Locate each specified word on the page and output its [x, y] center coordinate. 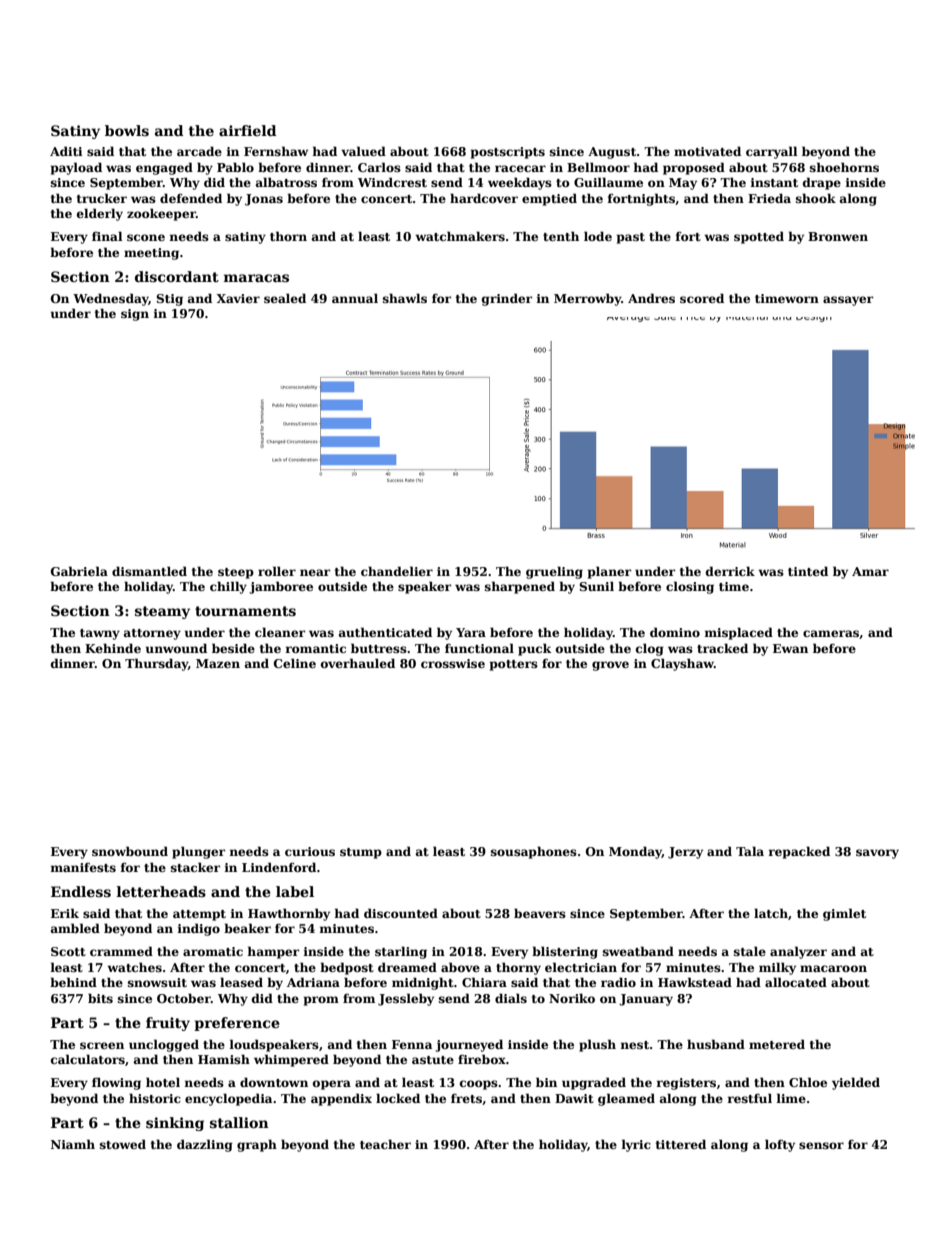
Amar [870, 571]
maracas [256, 278]
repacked [799, 852]
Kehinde [113, 648]
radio [618, 982]
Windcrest [392, 182]
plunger [198, 852]
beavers [540, 913]
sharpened [520, 587]
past [631, 238]
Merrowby [587, 299]
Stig [169, 300]
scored [702, 298]
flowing [116, 1083]
